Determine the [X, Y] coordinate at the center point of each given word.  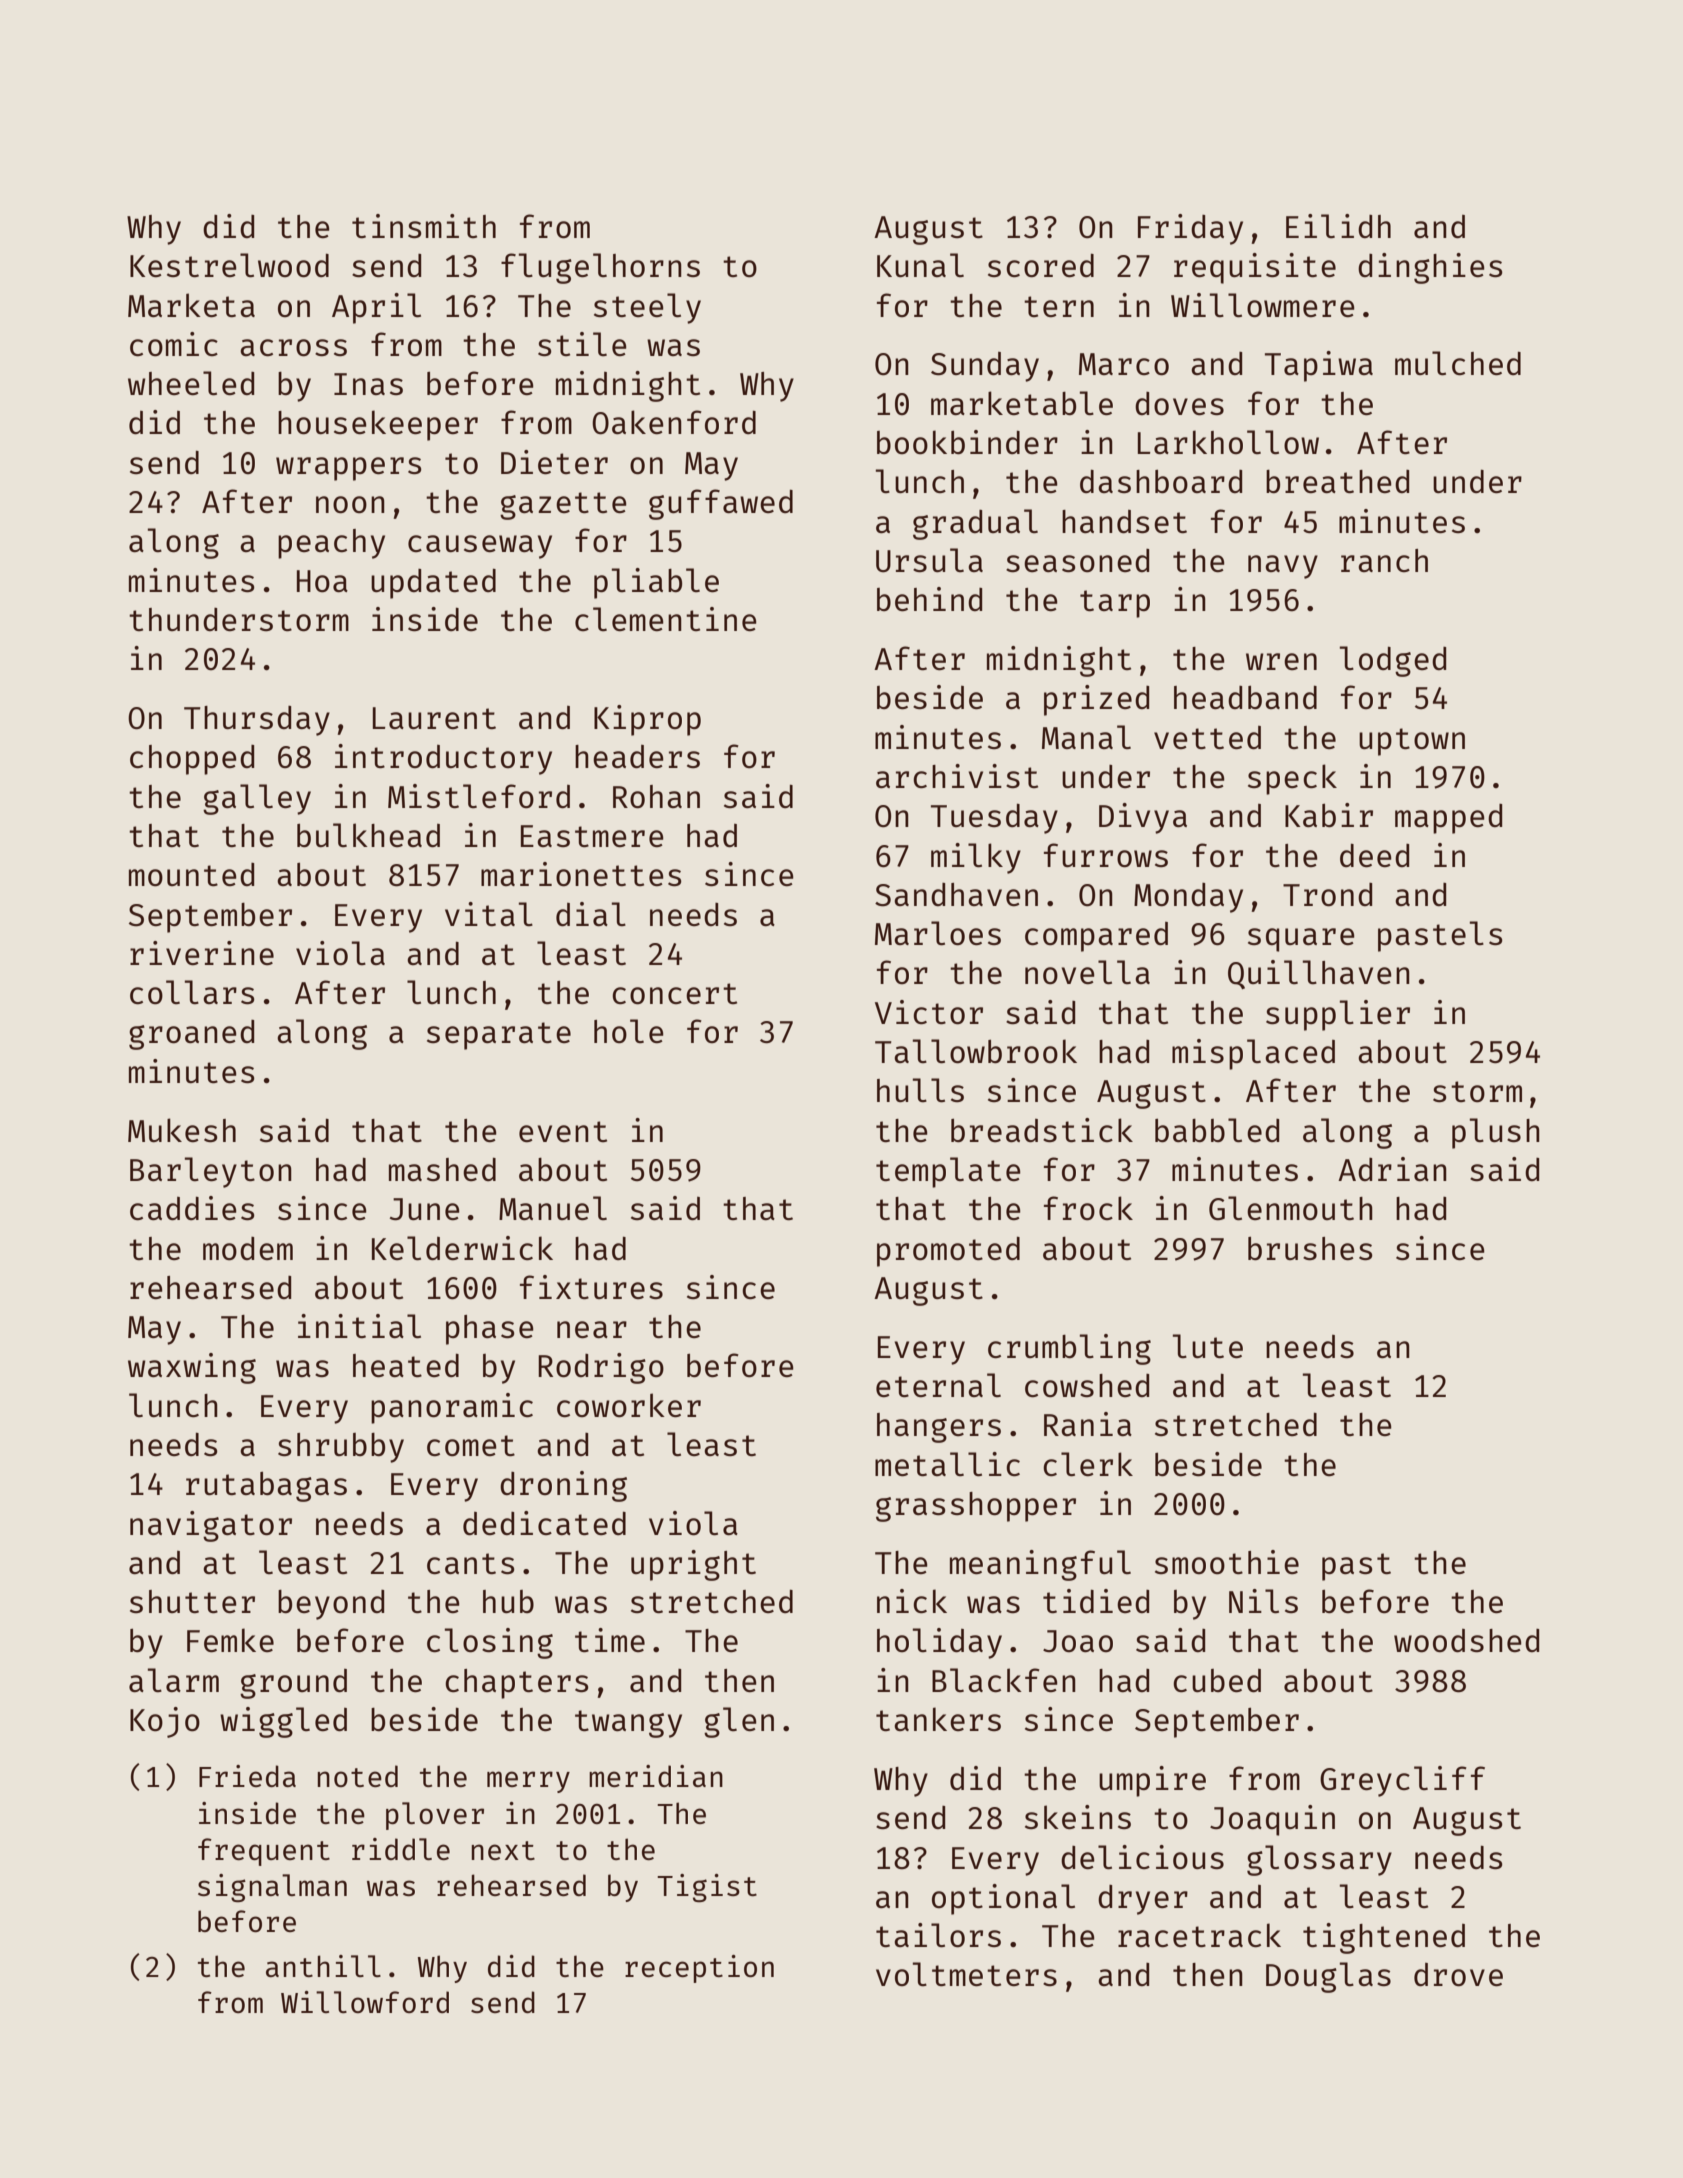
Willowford [365, 2002]
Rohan [656, 797]
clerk [1088, 1464]
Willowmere [1263, 305]
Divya [1143, 818]
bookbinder [967, 442]
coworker [629, 1405]
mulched [1458, 363]
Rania [1088, 1424]
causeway [480, 547]
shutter [192, 1601]
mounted [191, 874]
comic [174, 344]
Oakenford [674, 422]
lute [1208, 1346]
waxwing [192, 1368]
